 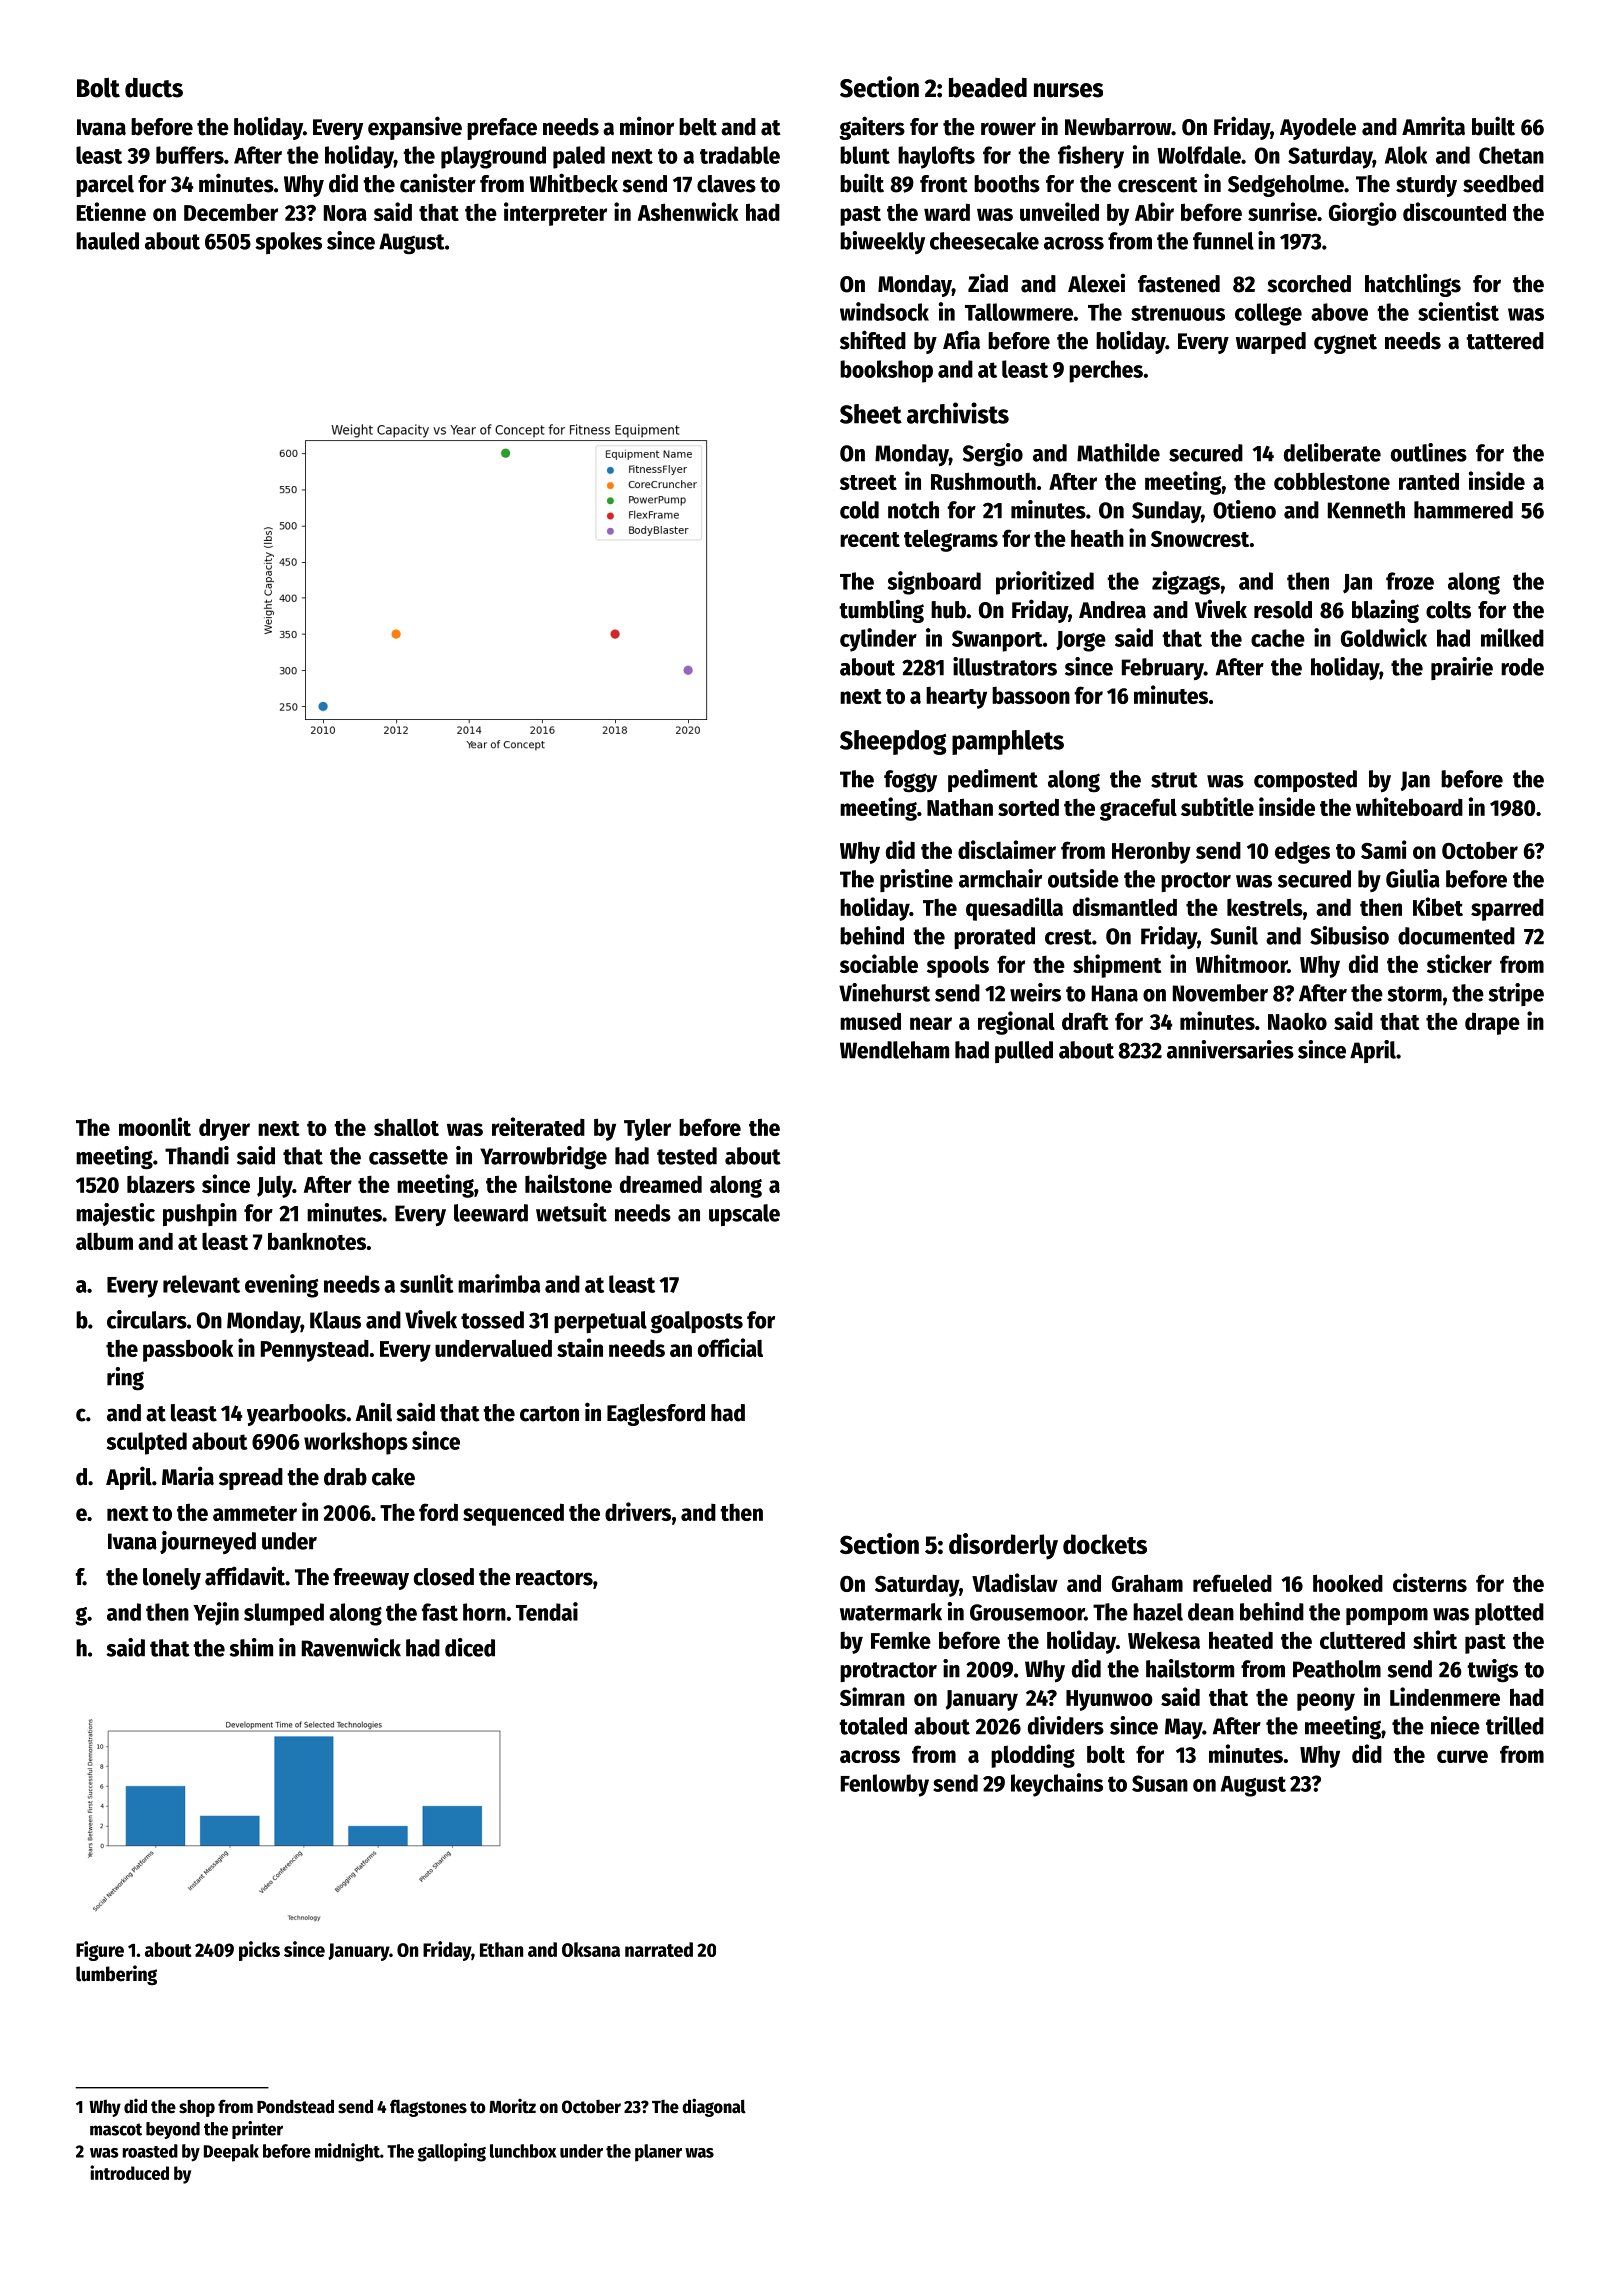 What do you see at coordinates (1462, 1756) in the screenshot?
I see `curve` at bounding box center [1462, 1756].
